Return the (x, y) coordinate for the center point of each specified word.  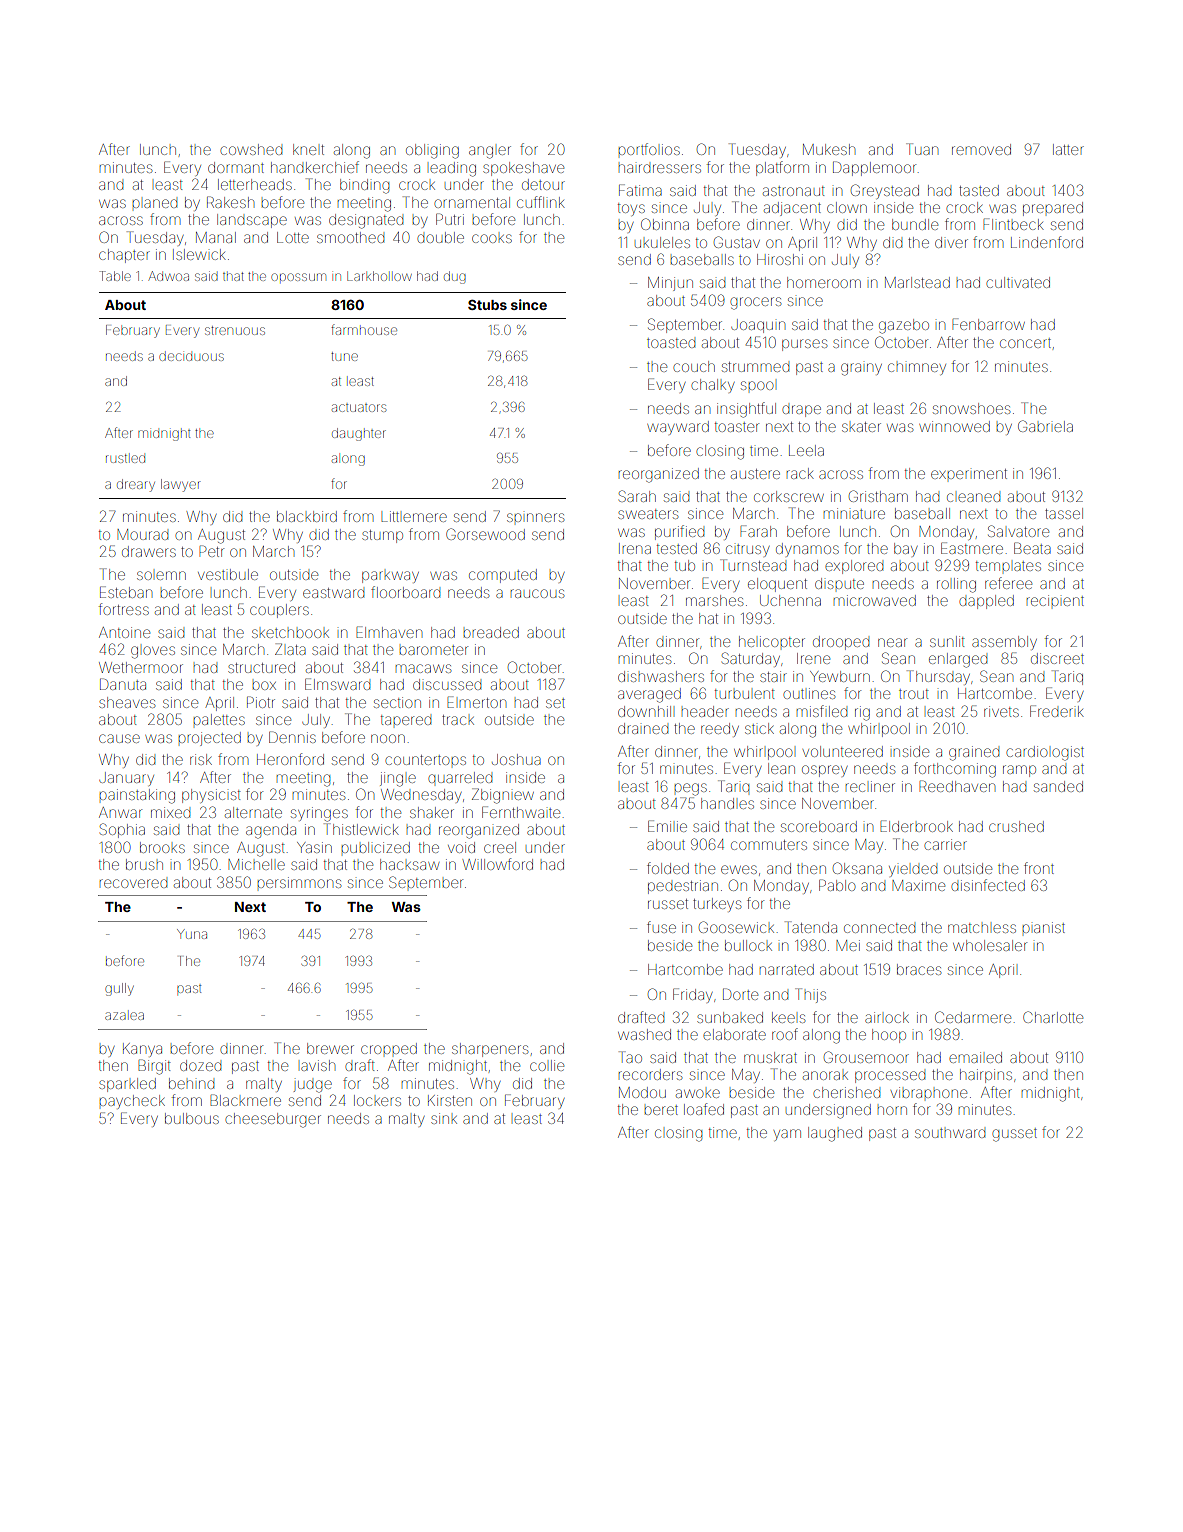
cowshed (251, 149)
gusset (1014, 1135)
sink (444, 1118)
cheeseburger (273, 1120)
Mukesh (829, 149)
